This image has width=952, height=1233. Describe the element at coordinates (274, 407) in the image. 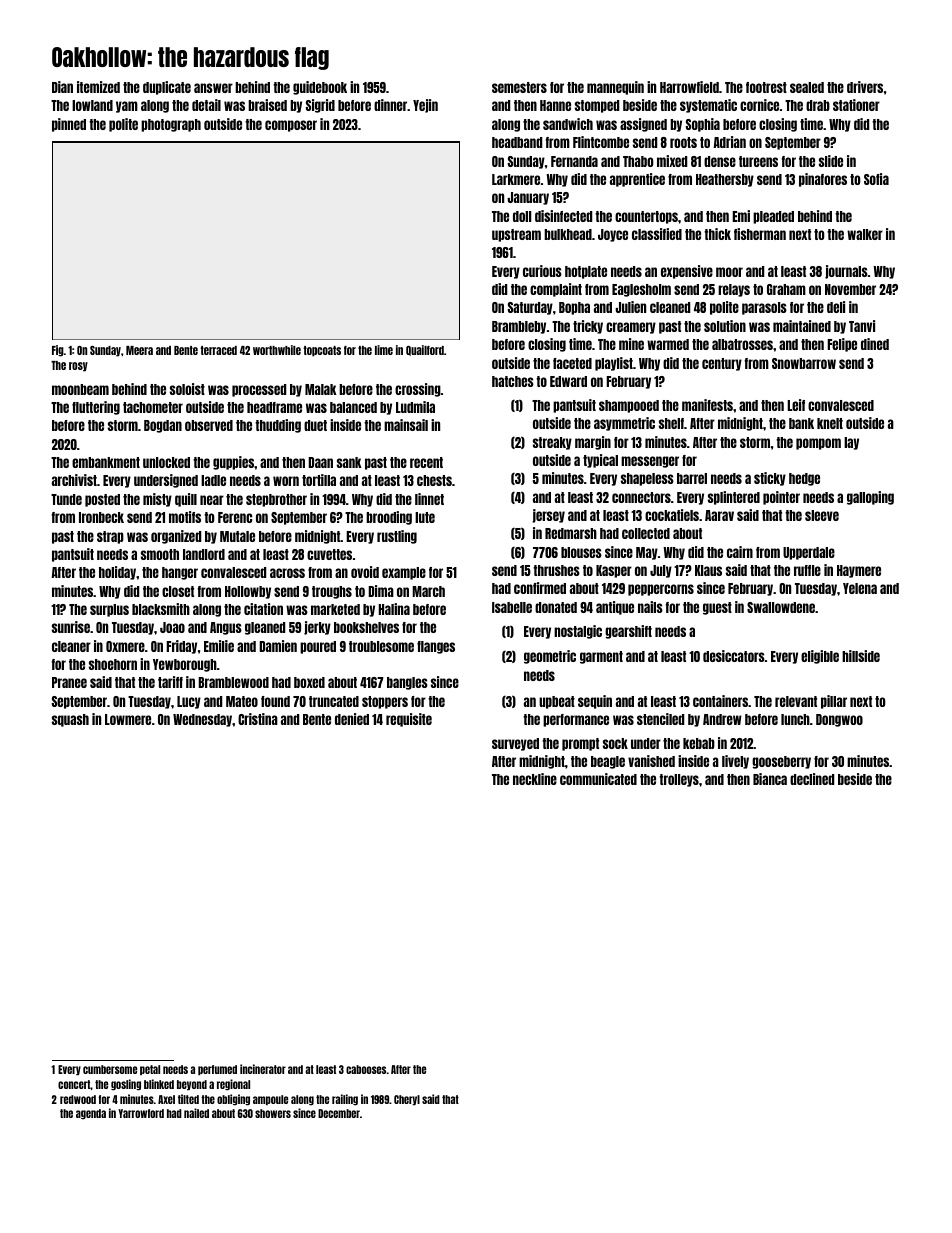

I see `headframe` at that location.
